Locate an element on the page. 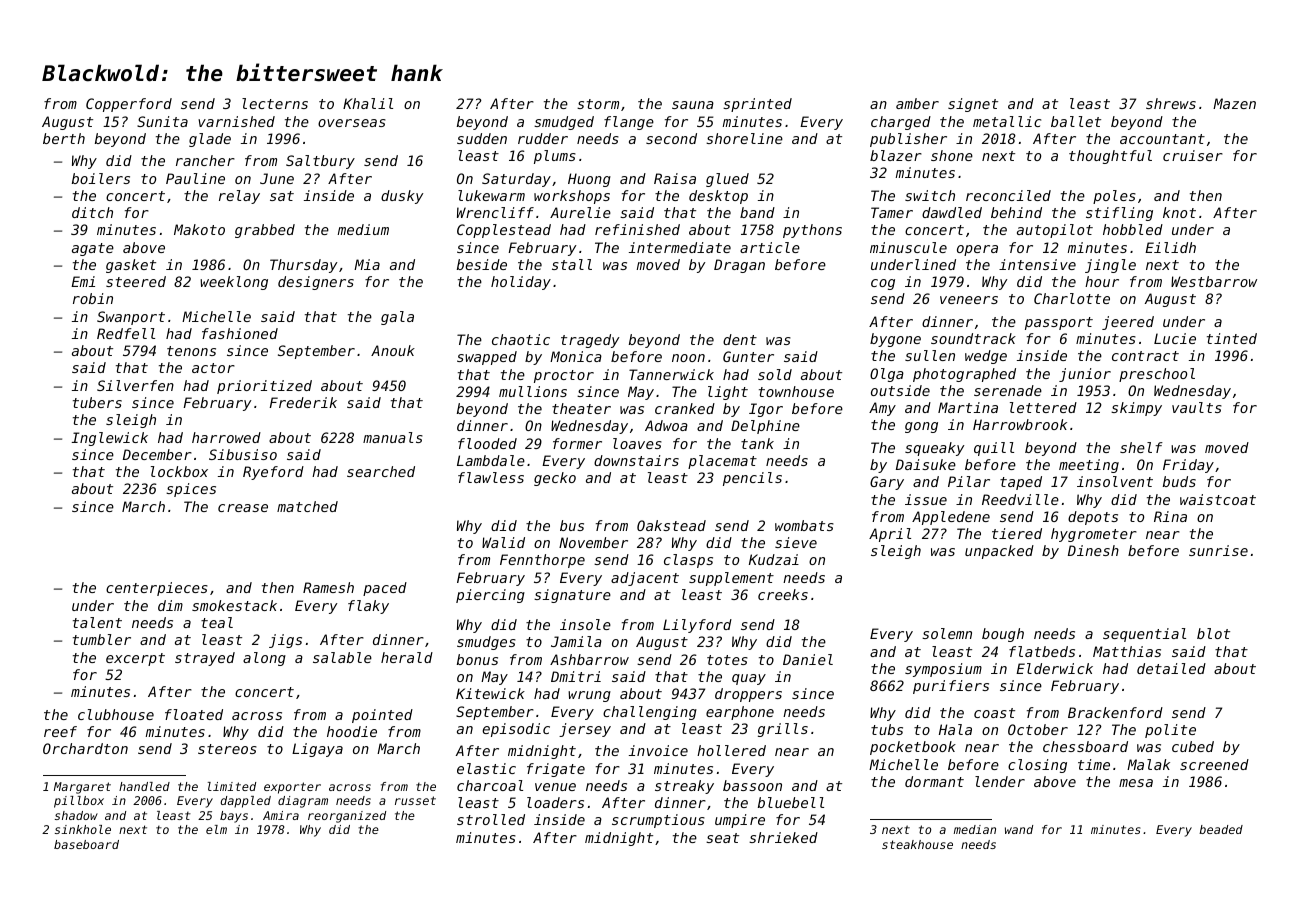 Image resolution: width=1308 pixels, height=924 pixels. clasps is located at coordinates (688, 561).
